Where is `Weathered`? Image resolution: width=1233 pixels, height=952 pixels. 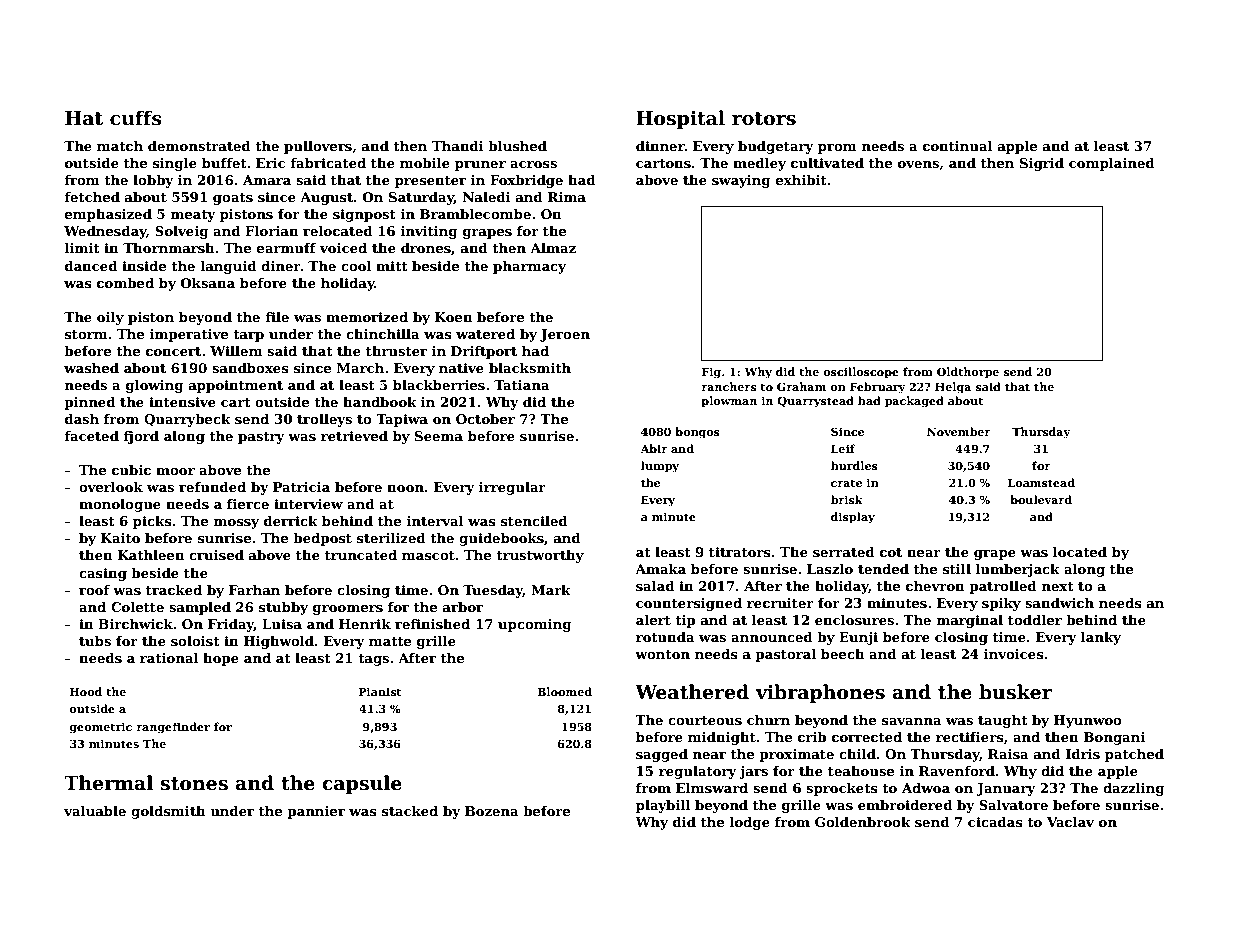 Weathered is located at coordinates (692, 692).
